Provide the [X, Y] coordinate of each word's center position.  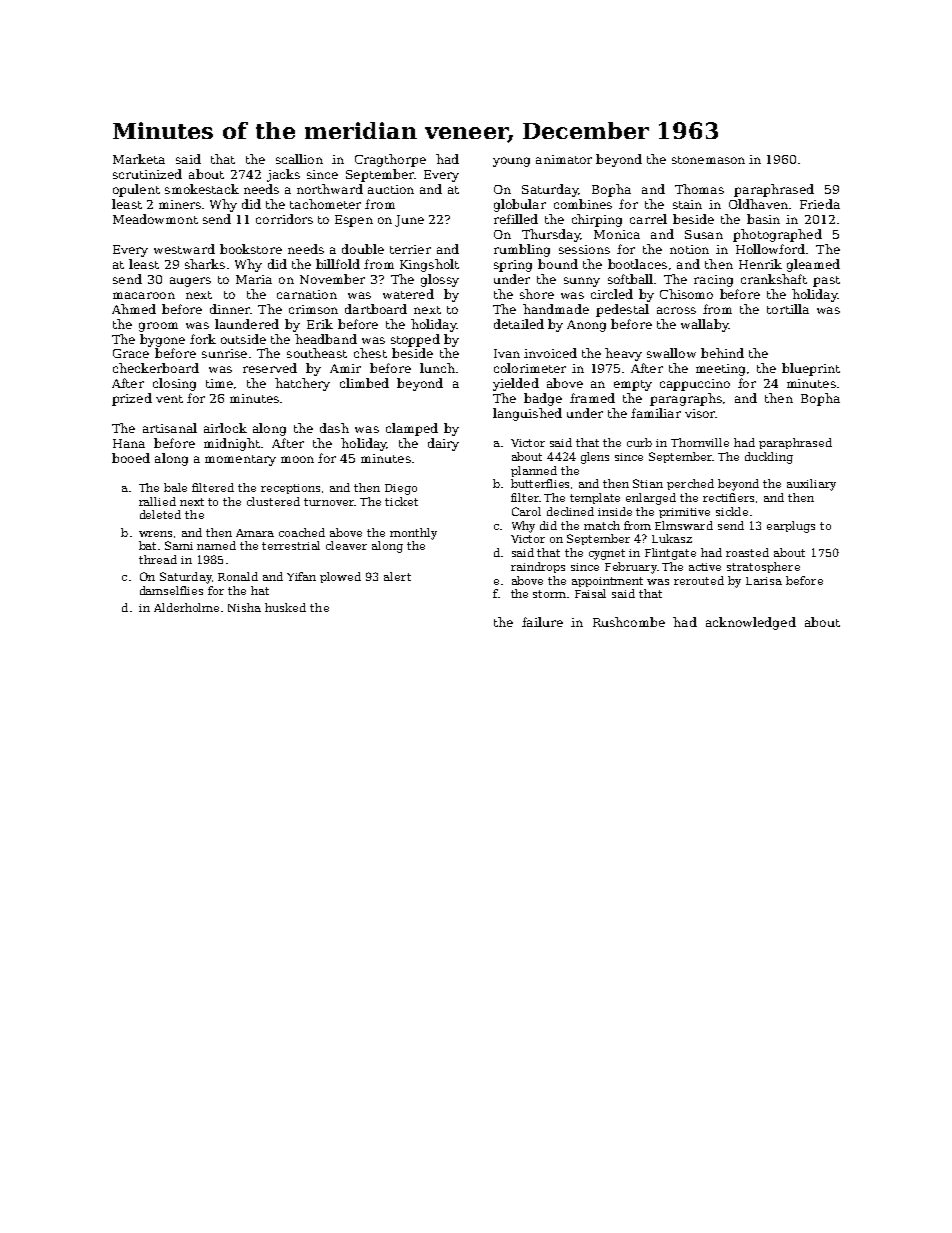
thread [158, 559]
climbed [364, 383]
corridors [284, 219]
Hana [129, 443]
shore [537, 294]
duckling [769, 458]
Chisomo [686, 294]
